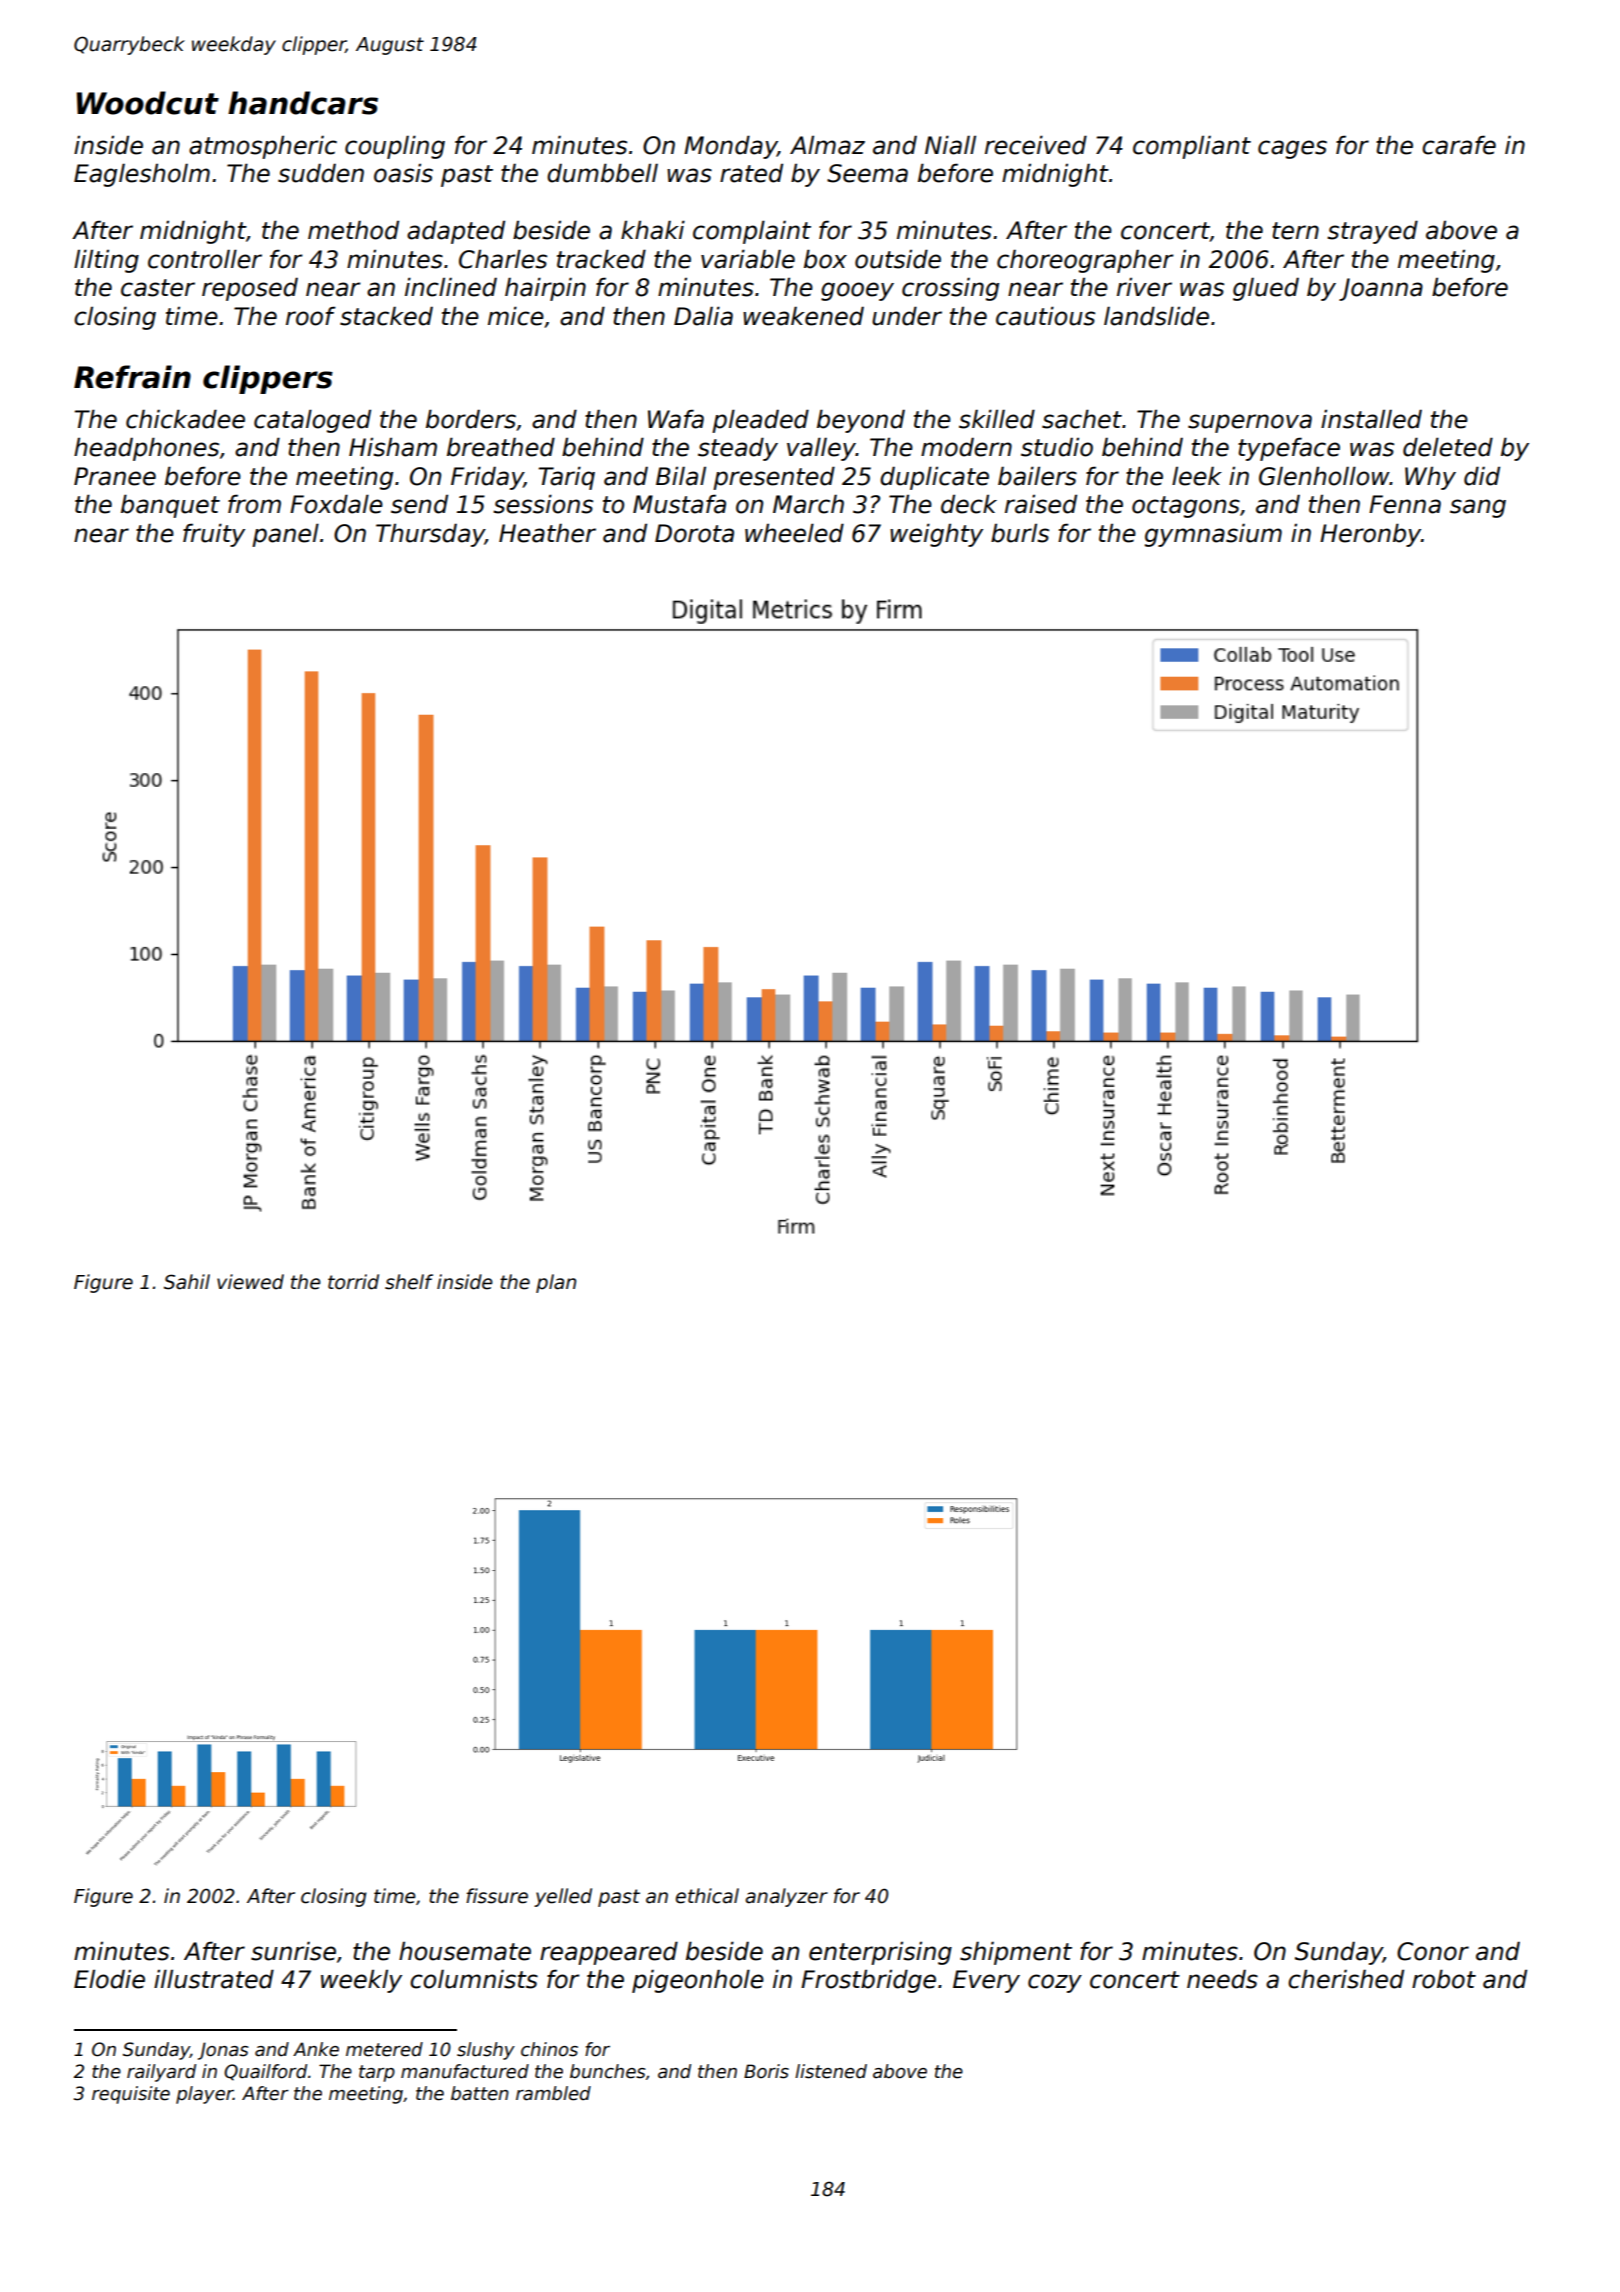 The width and height of the screenshot is (1620, 2292). What do you see at coordinates (950, 145) in the screenshot?
I see `Niall` at bounding box center [950, 145].
